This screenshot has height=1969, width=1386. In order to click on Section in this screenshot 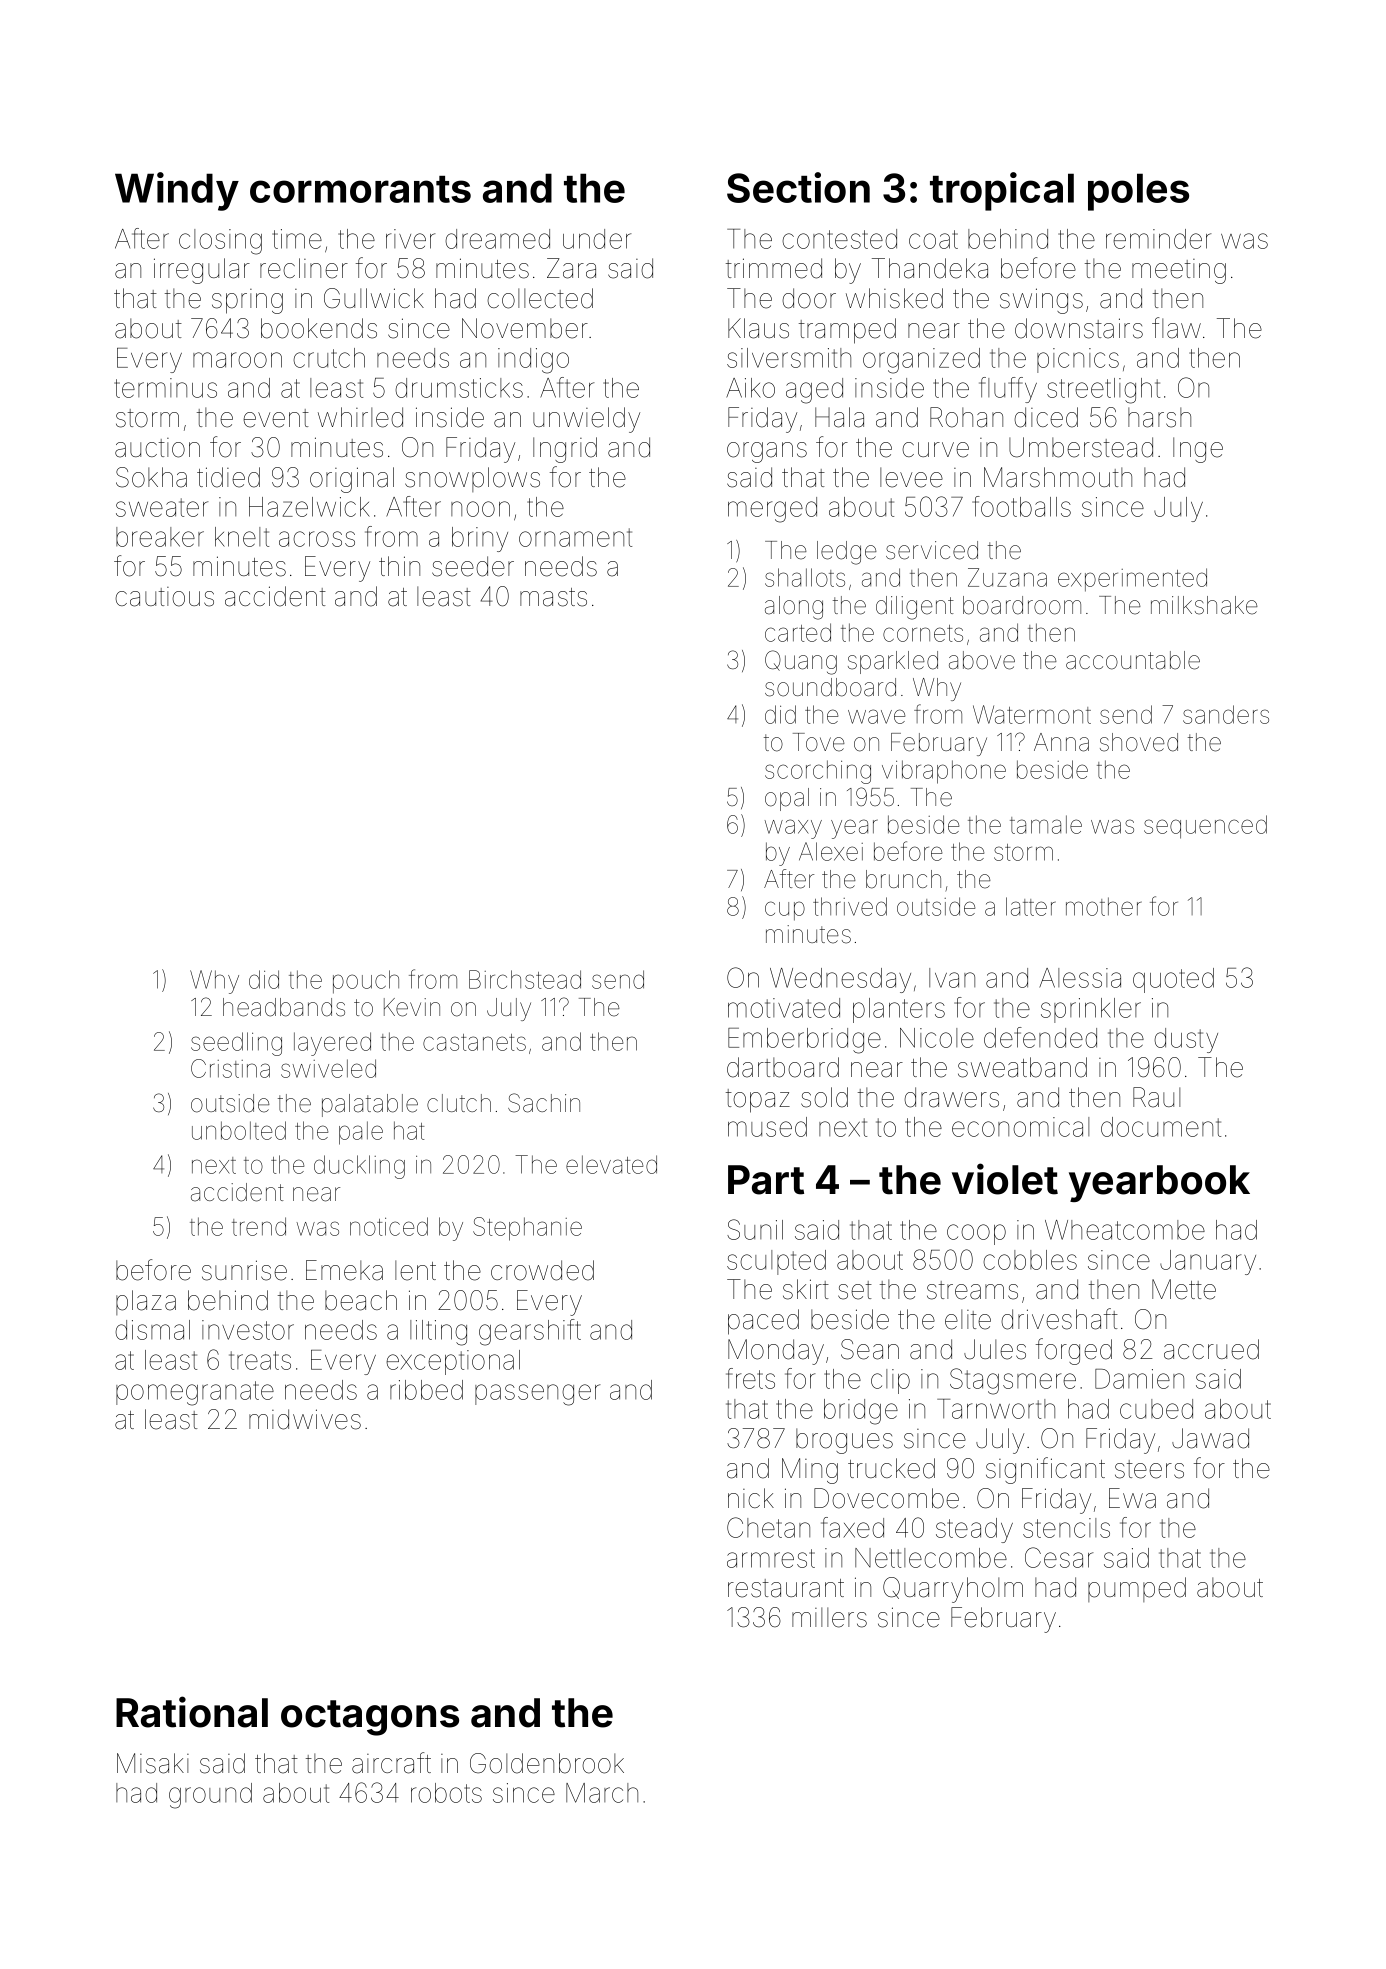, I will do `click(798, 187)`.
